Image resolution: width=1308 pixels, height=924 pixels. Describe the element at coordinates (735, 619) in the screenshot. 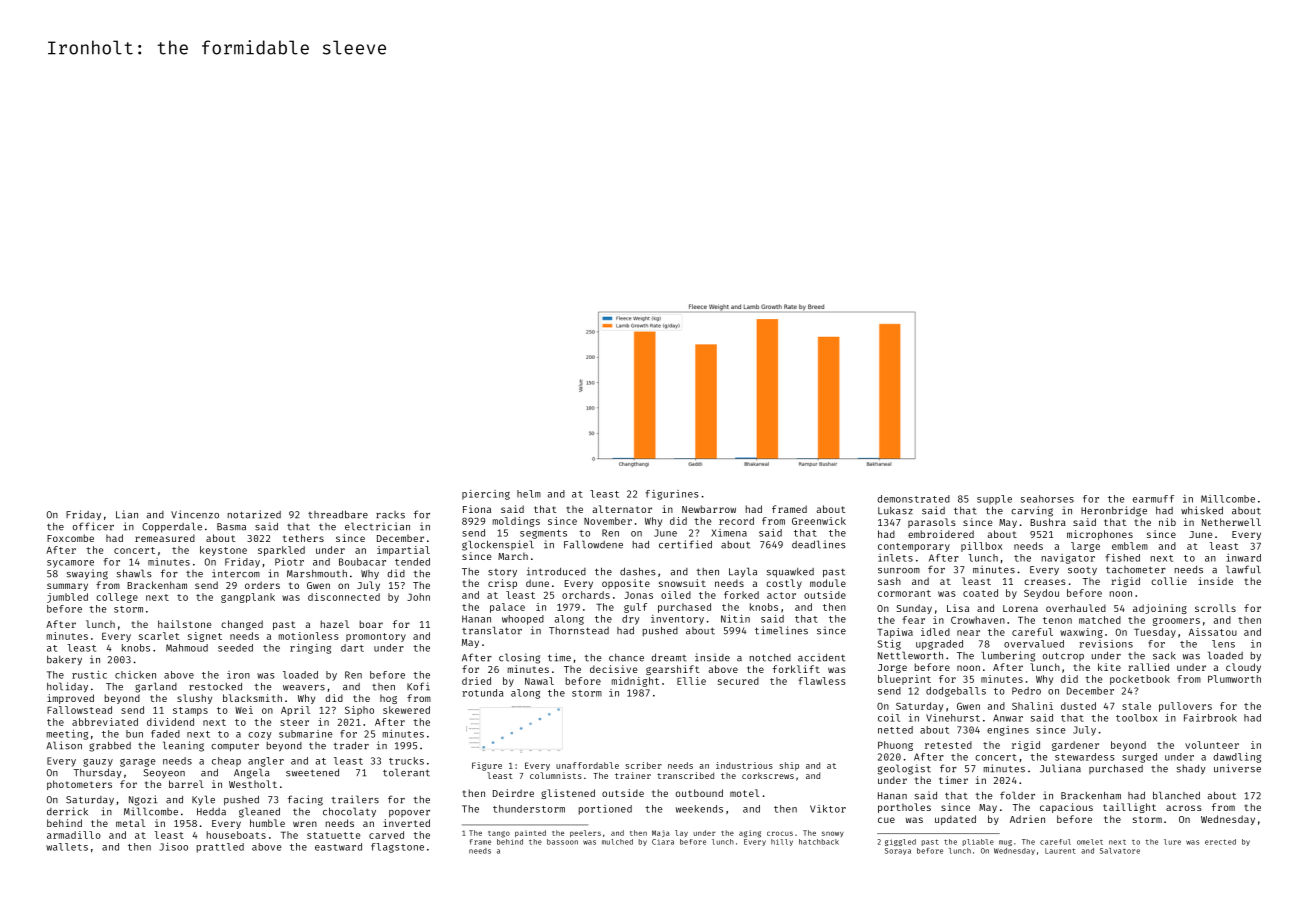

I see `Nitin` at that location.
